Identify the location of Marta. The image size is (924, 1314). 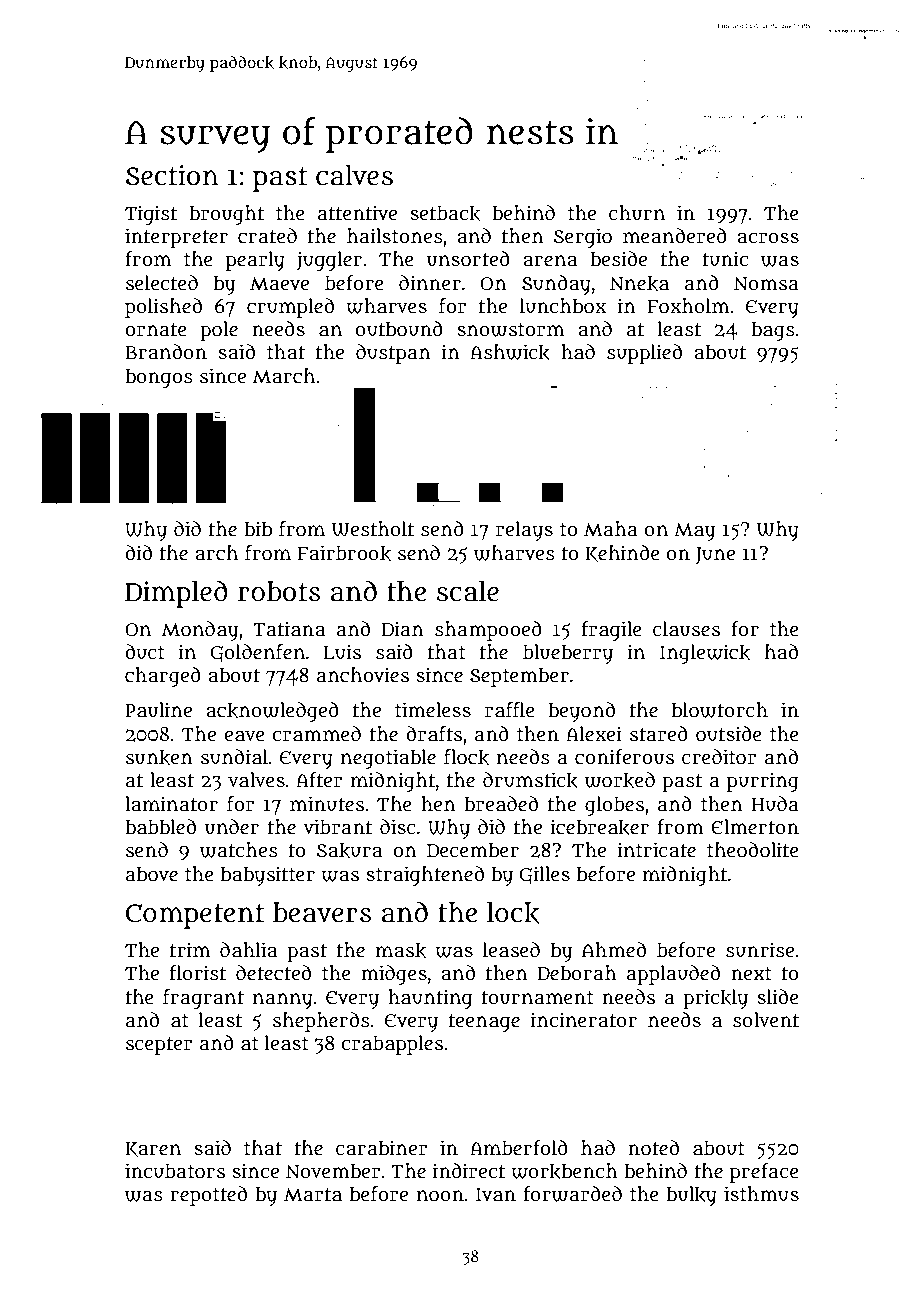
(313, 1195).
